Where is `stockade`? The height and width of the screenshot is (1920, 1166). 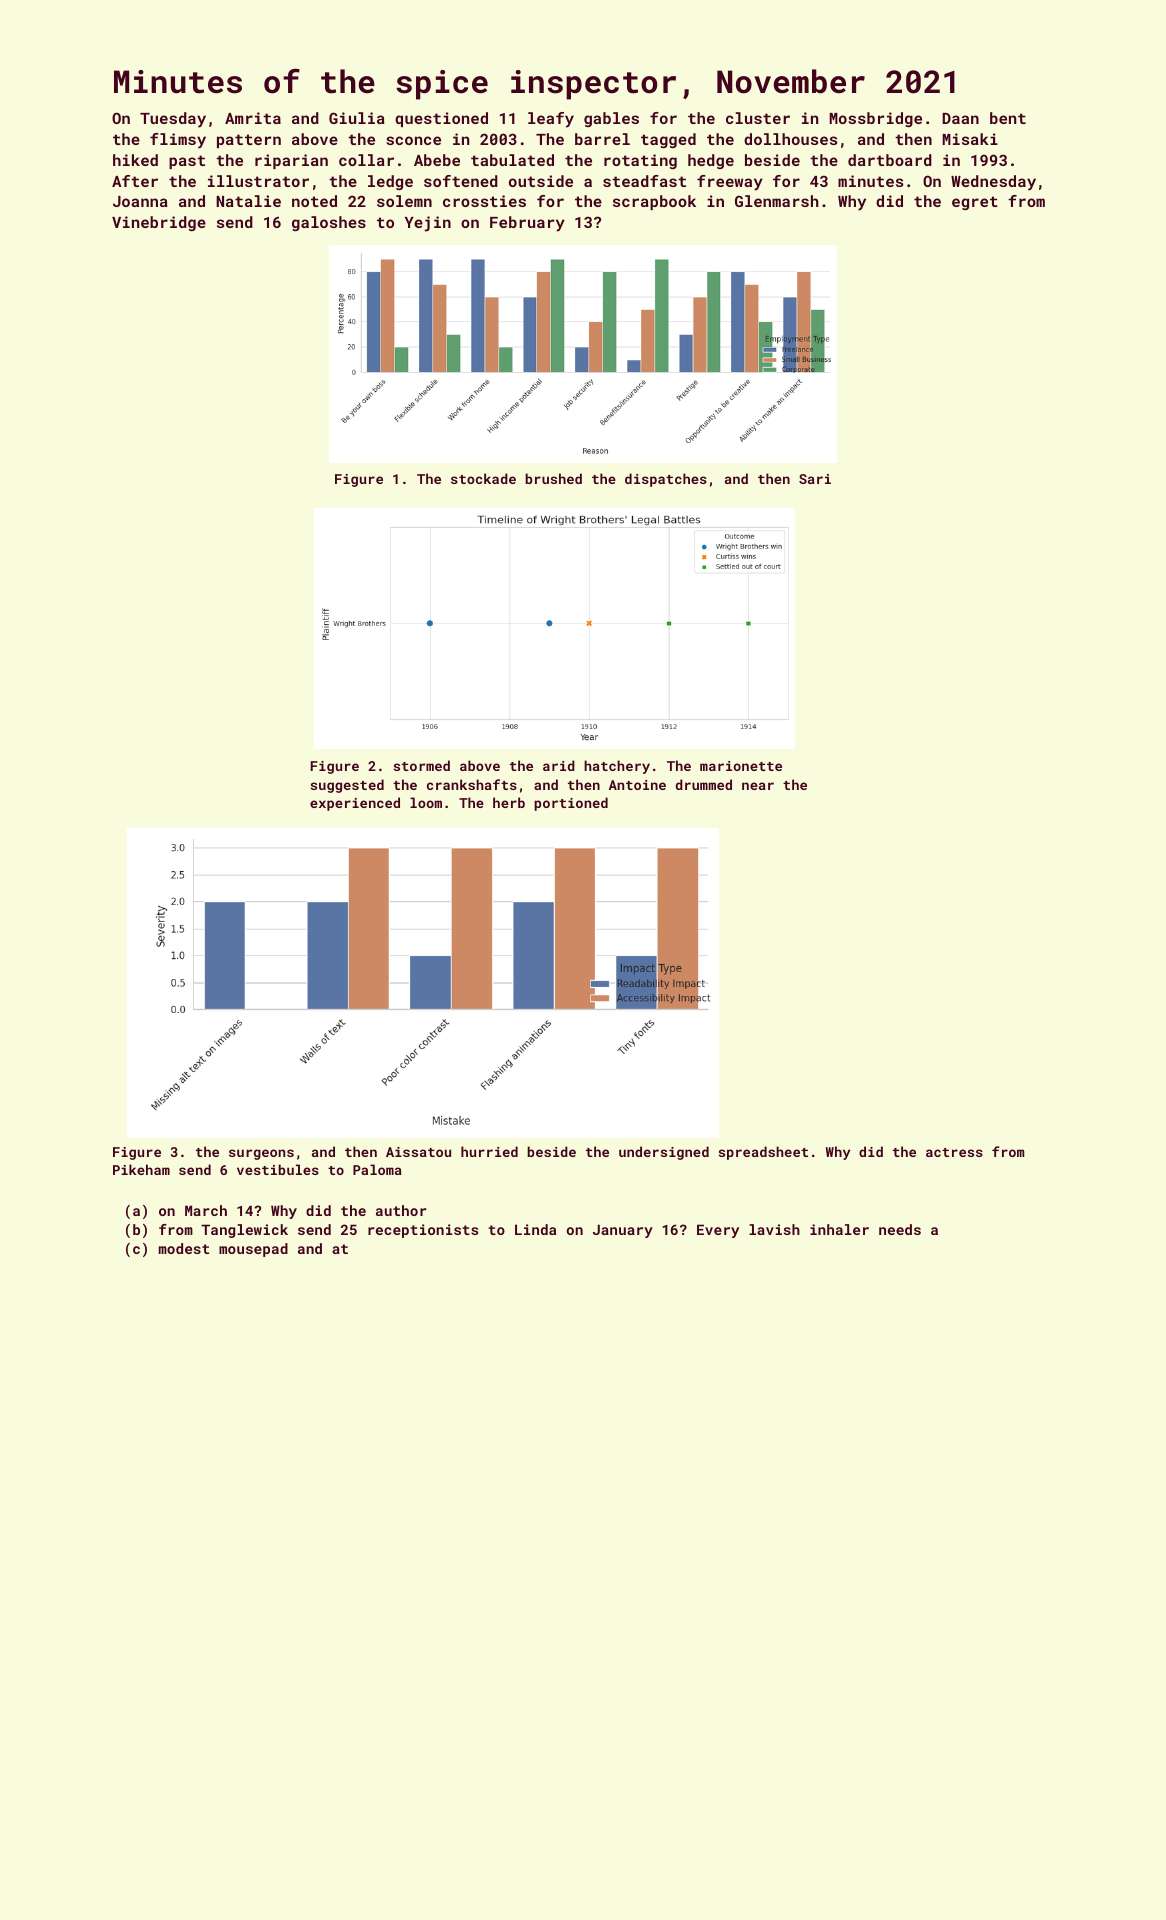
stockade is located at coordinates (483, 478).
